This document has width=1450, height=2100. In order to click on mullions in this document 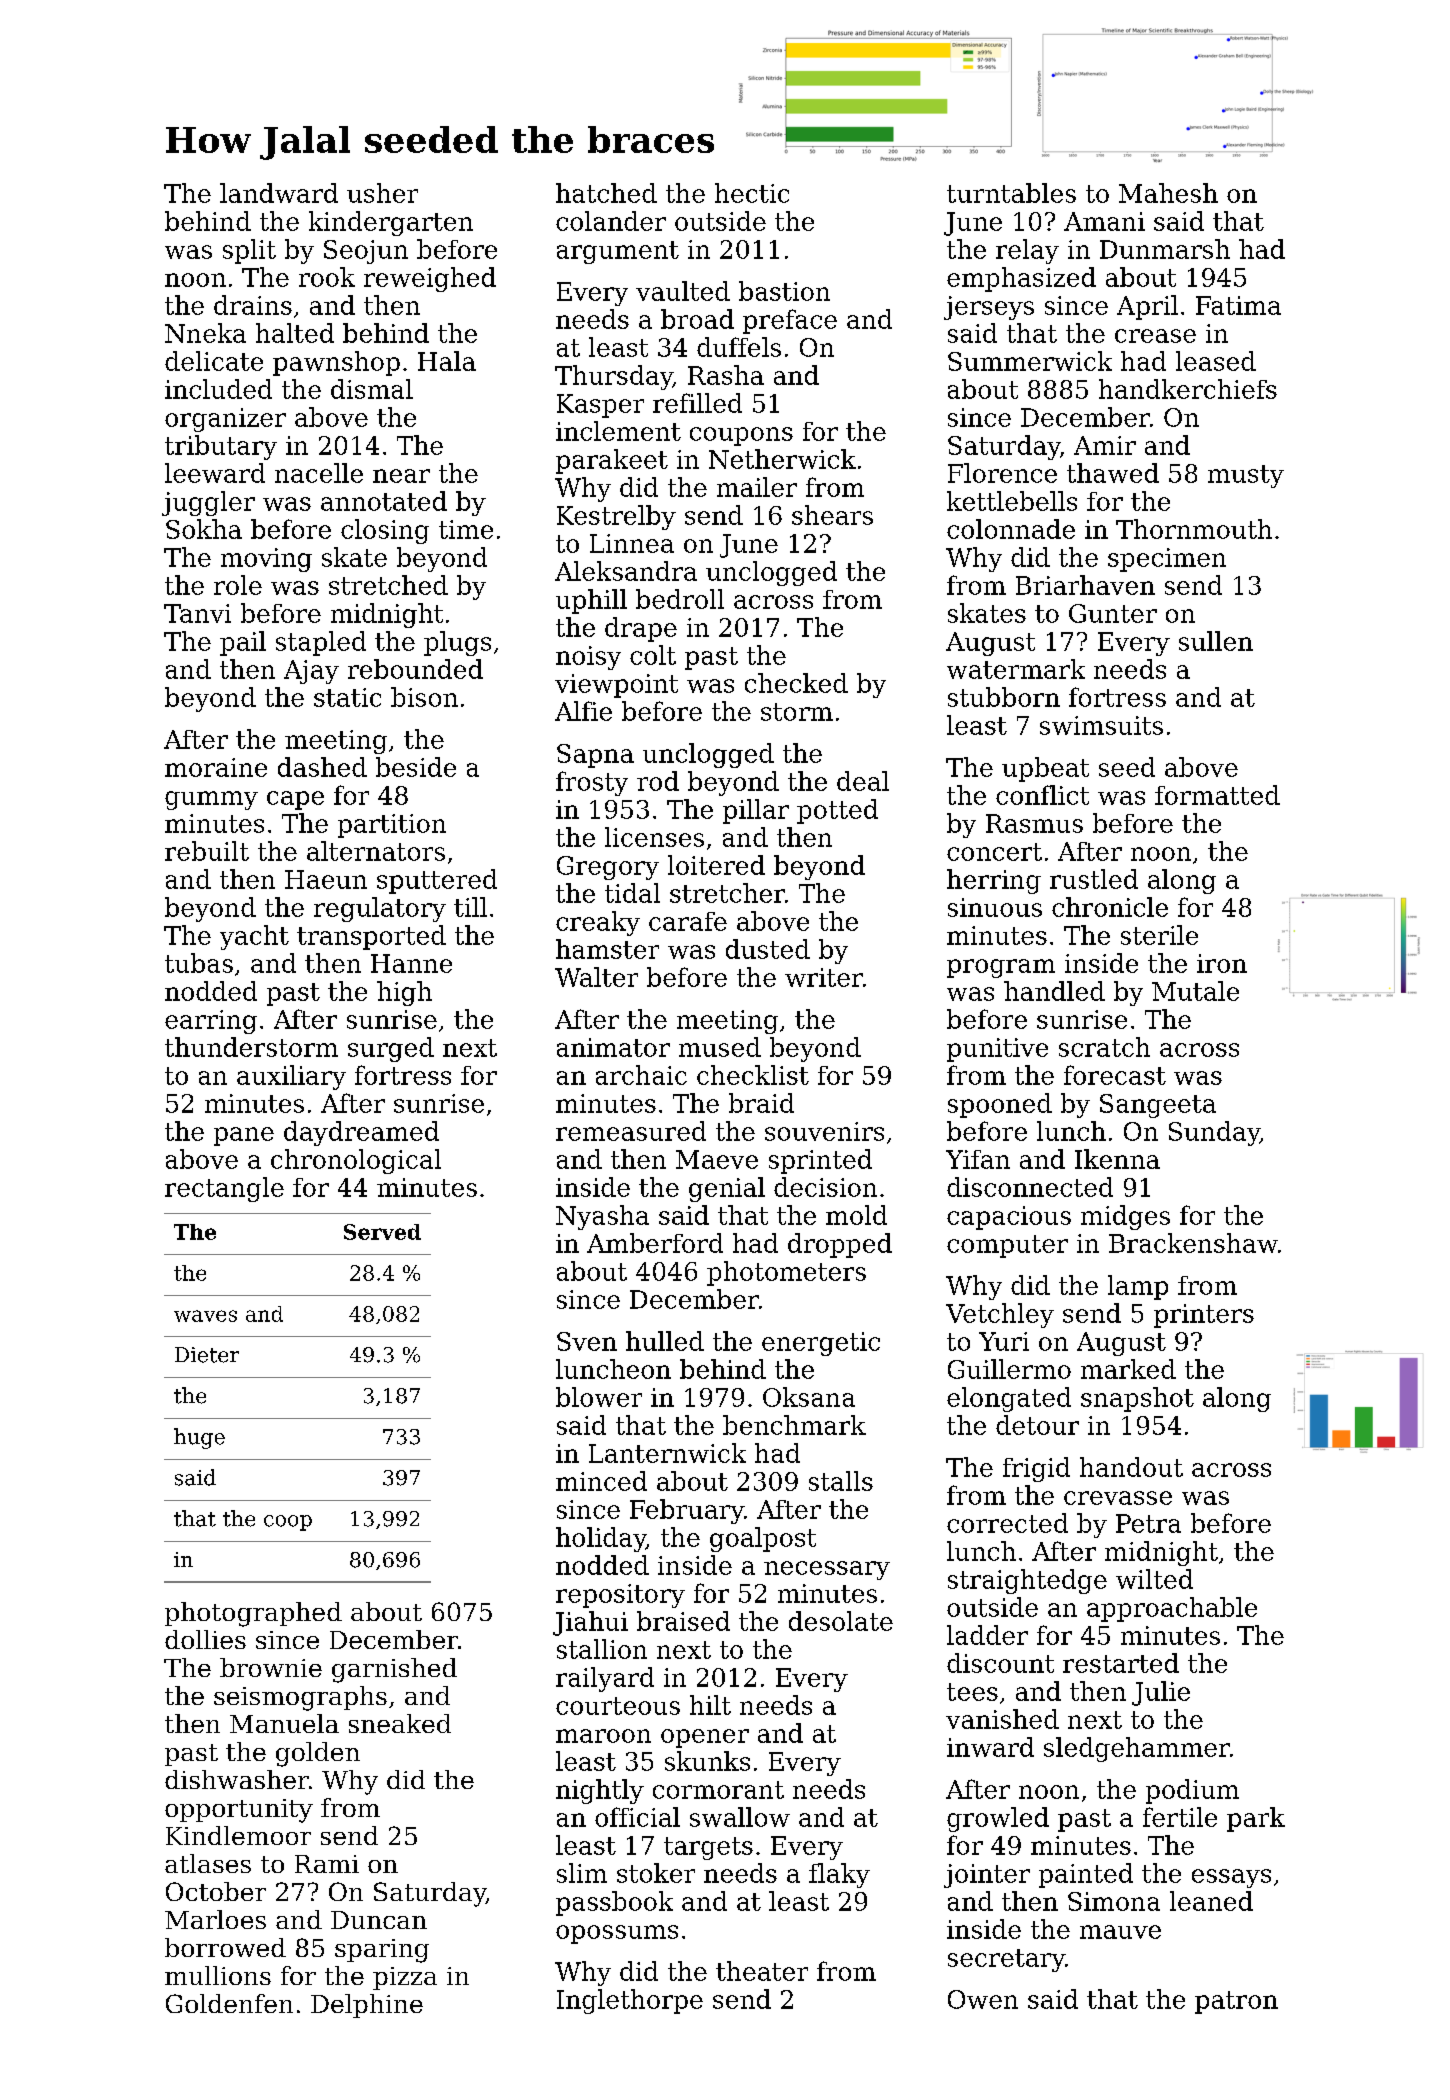, I will do `click(218, 1975)`.
